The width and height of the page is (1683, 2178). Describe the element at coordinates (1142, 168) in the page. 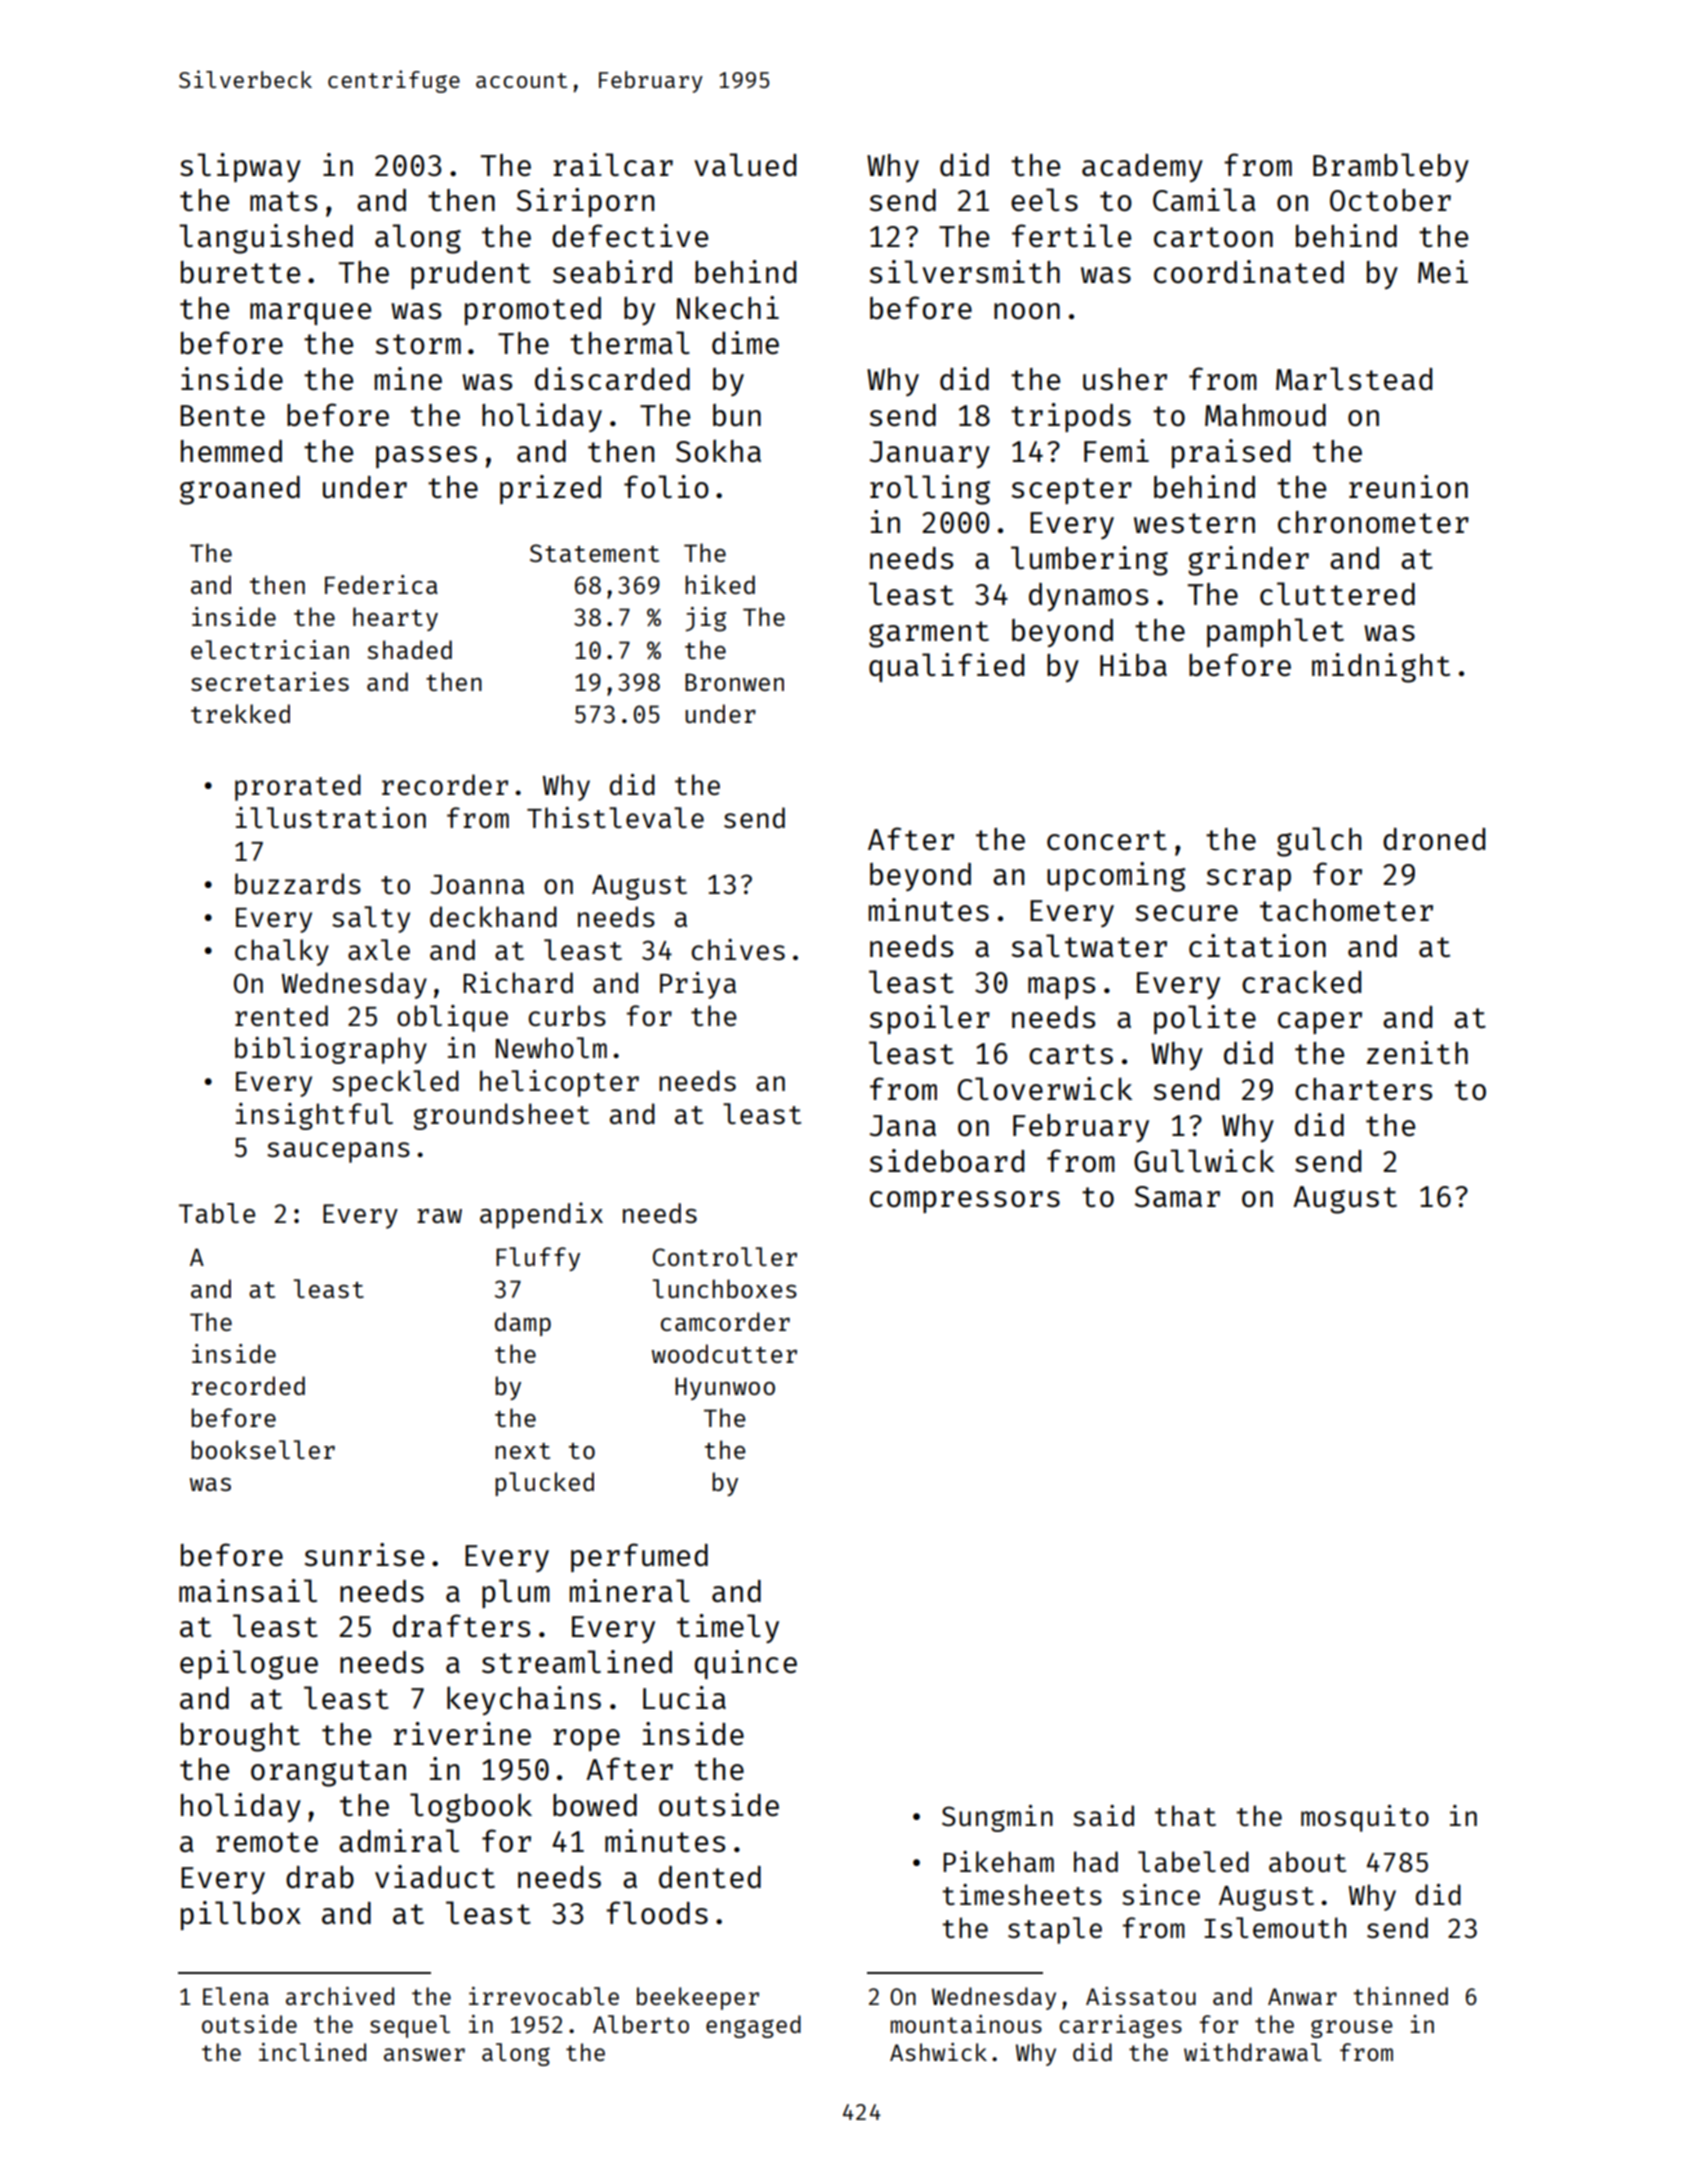

I see `academy` at that location.
